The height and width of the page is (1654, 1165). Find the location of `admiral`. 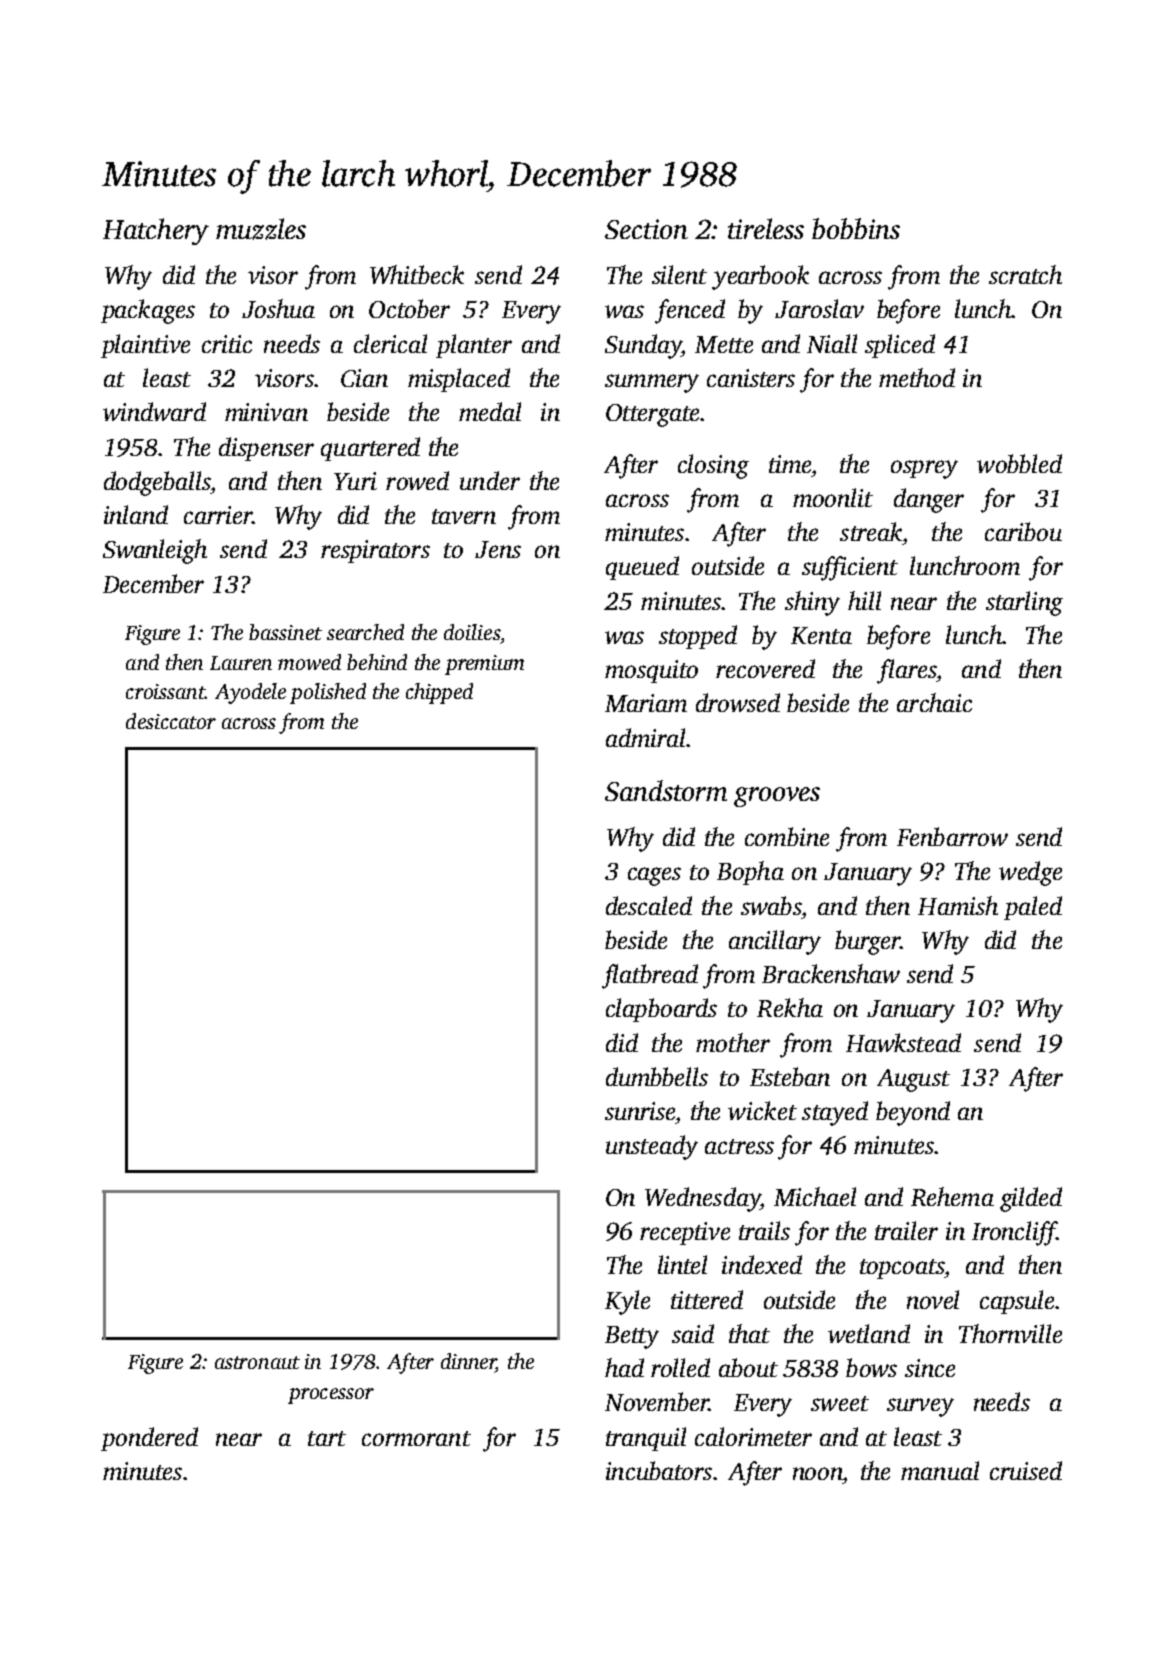

admiral is located at coordinates (645, 737).
